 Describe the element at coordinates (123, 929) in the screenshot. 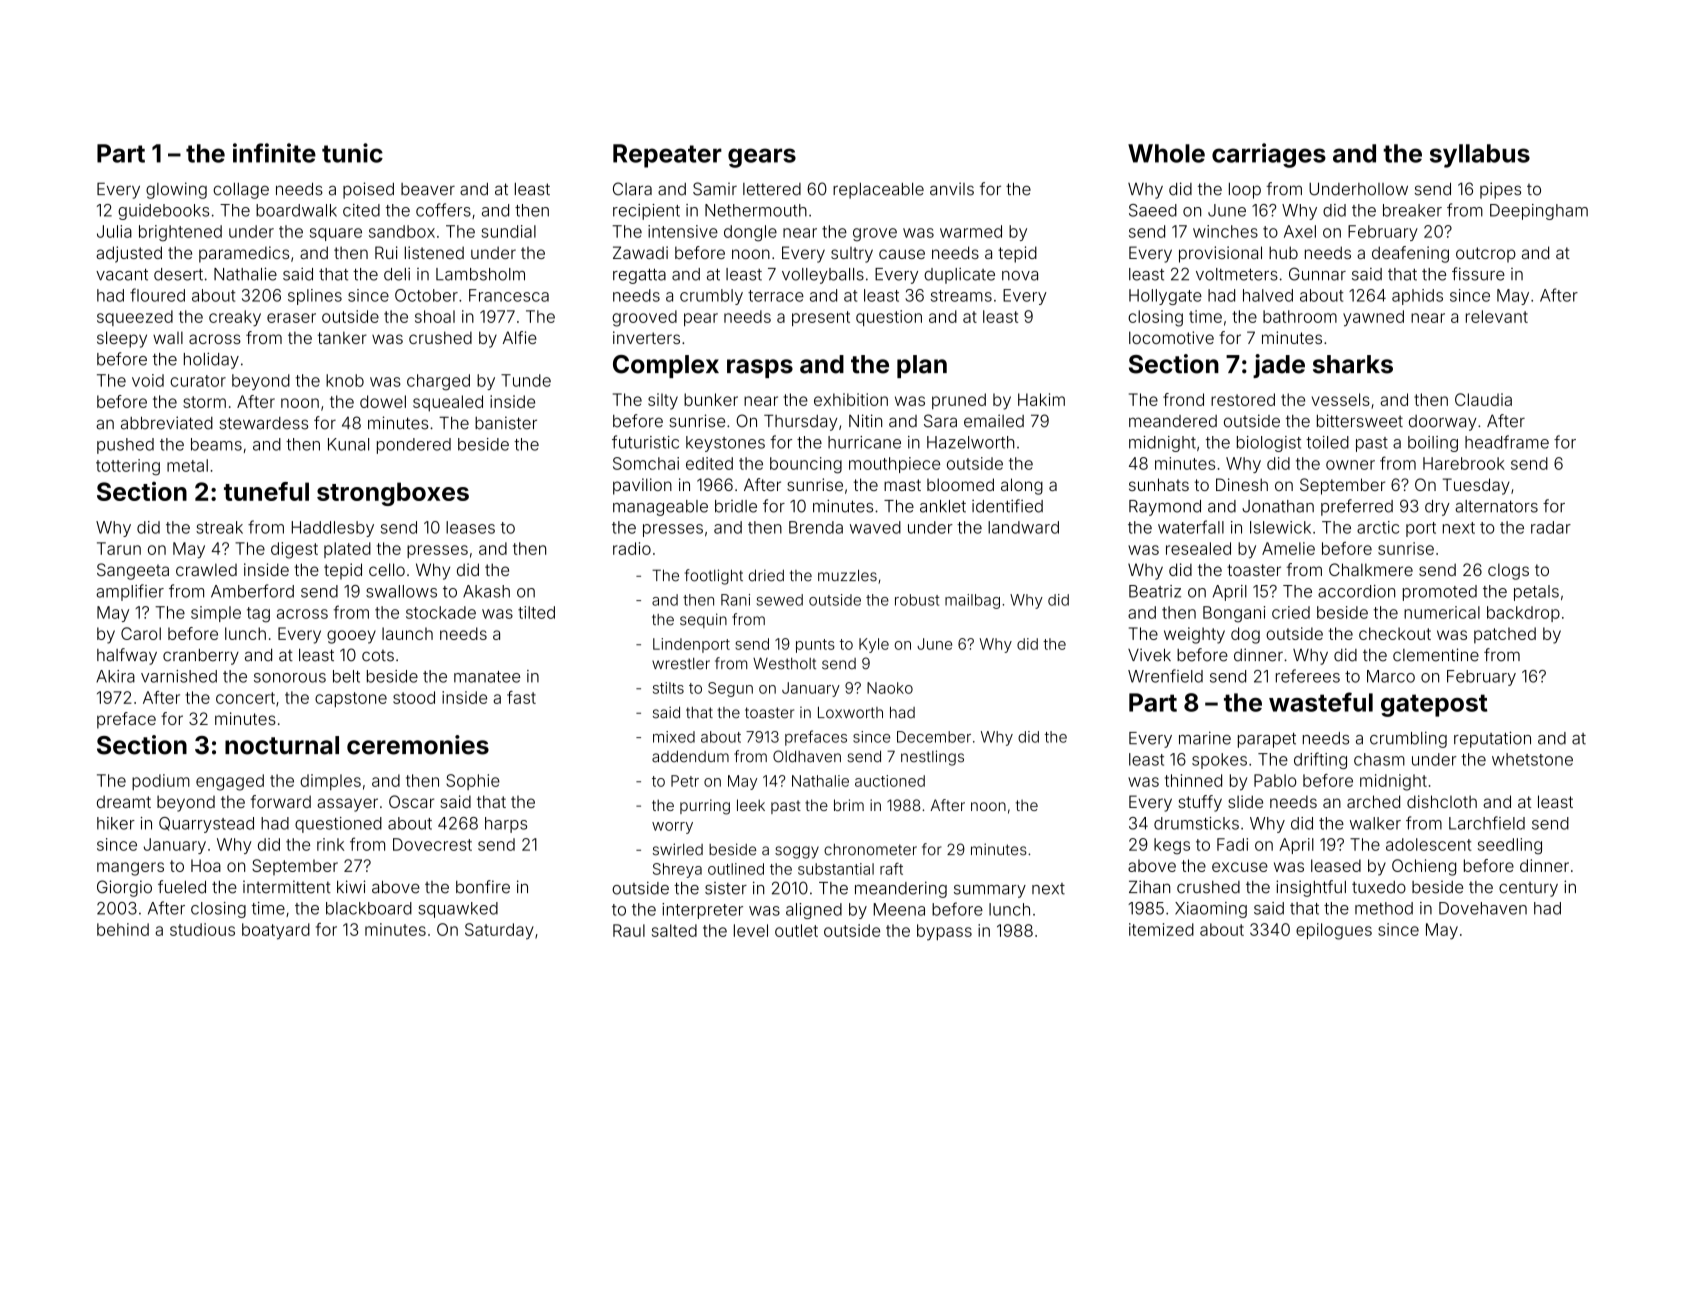

I see `behind` at that location.
